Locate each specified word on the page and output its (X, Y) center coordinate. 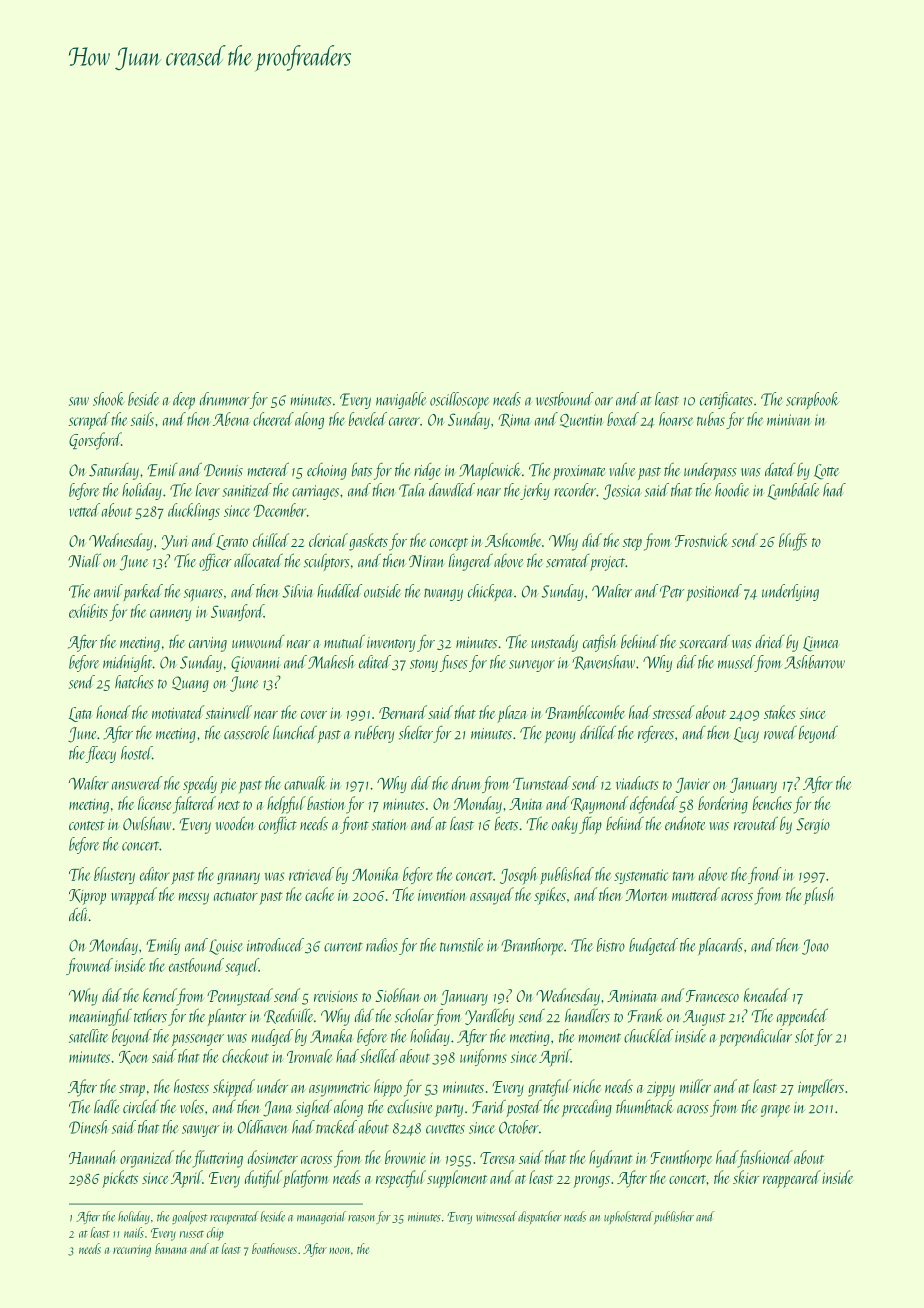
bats (362, 469)
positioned (714, 592)
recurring (132, 1251)
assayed (492, 896)
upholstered (628, 1217)
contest (87, 826)
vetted (84, 510)
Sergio (813, 826)
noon (339, 1250)
